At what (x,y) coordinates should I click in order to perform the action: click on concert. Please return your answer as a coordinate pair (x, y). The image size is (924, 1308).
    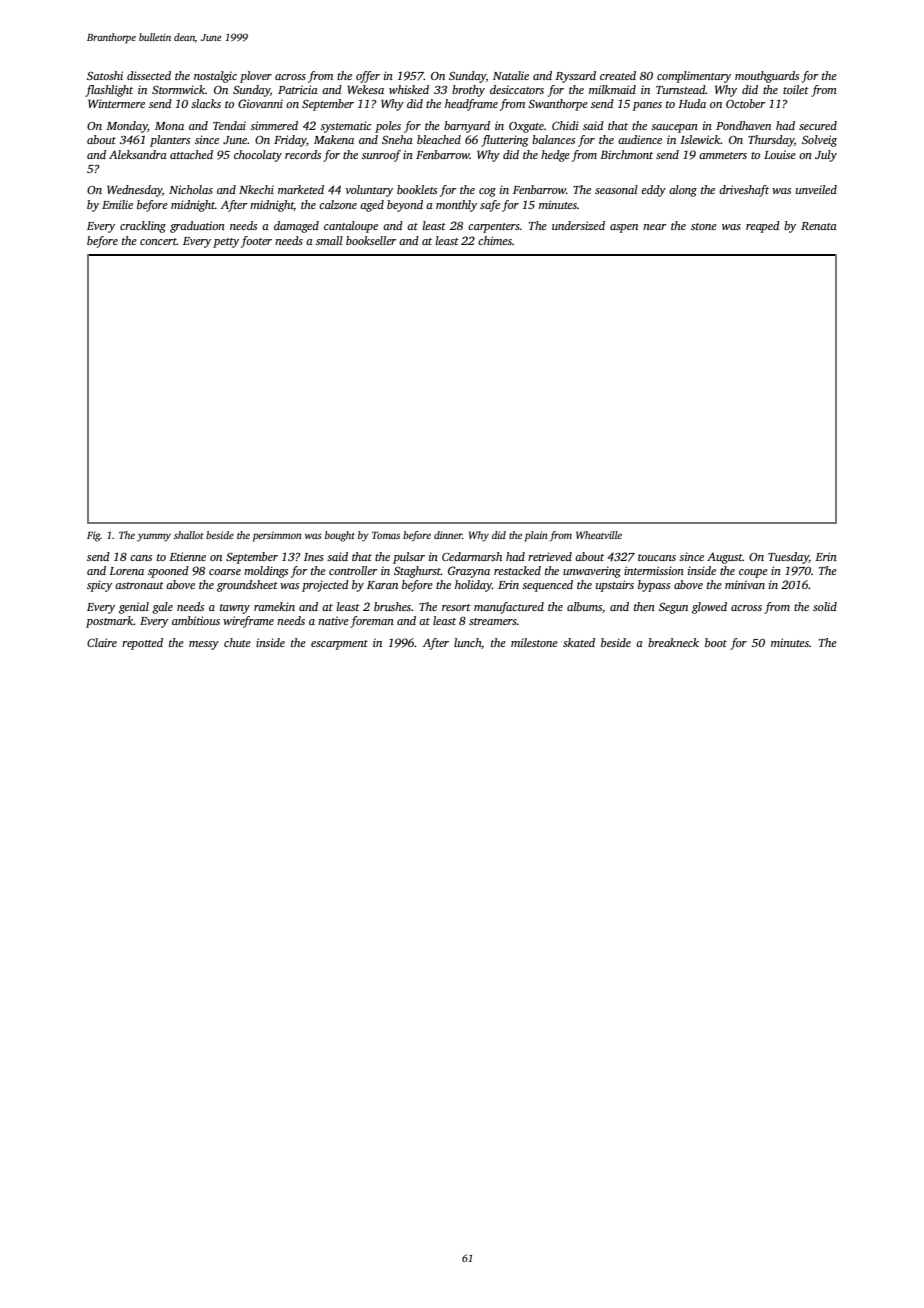
    Looking at the image, I should click on (158, 241).
